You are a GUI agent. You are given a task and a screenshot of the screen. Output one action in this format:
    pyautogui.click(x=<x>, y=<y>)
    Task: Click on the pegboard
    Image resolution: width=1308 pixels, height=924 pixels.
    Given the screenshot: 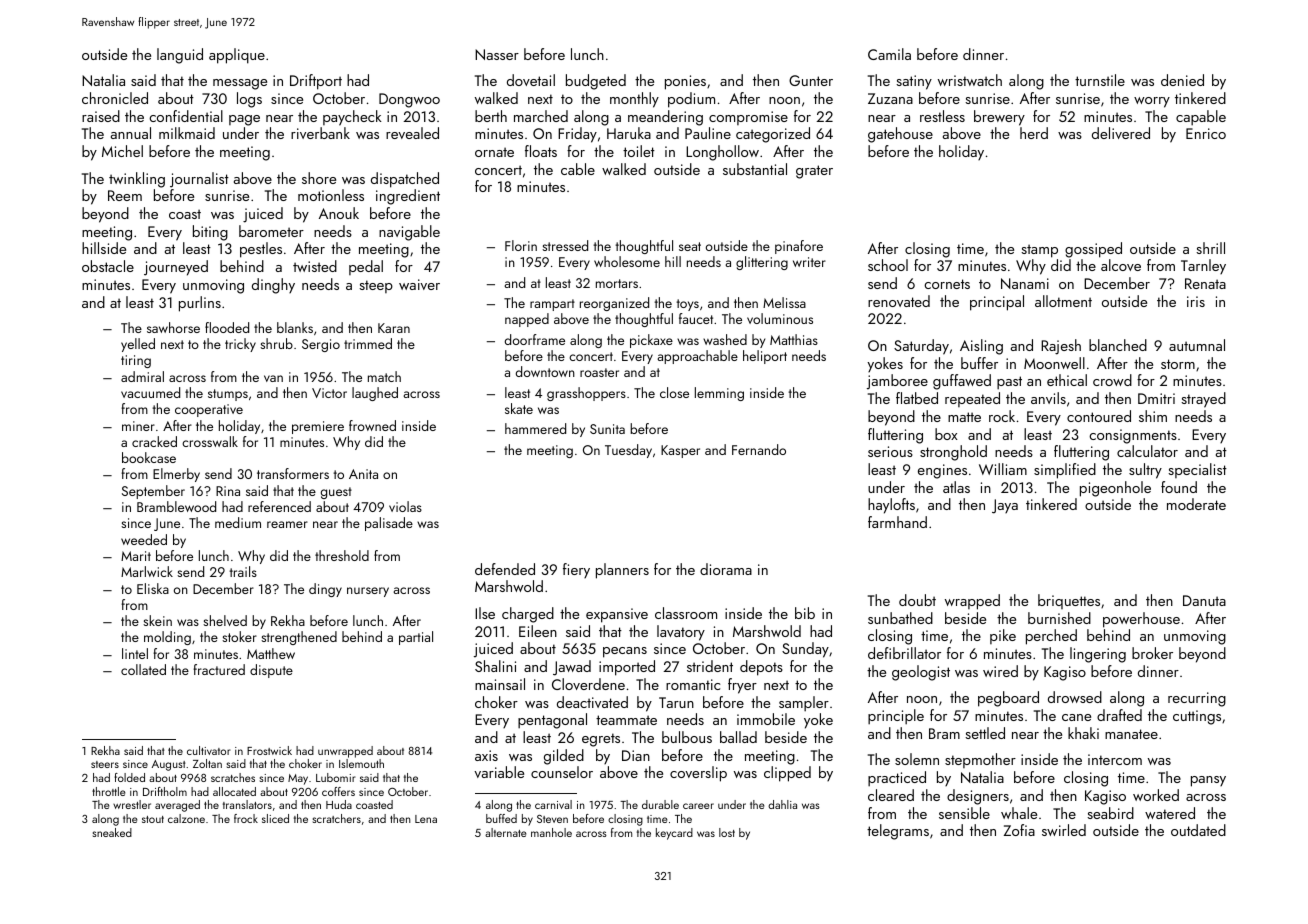 What is the action you would take?
    pyautogui.click(x=1008, y=699)
